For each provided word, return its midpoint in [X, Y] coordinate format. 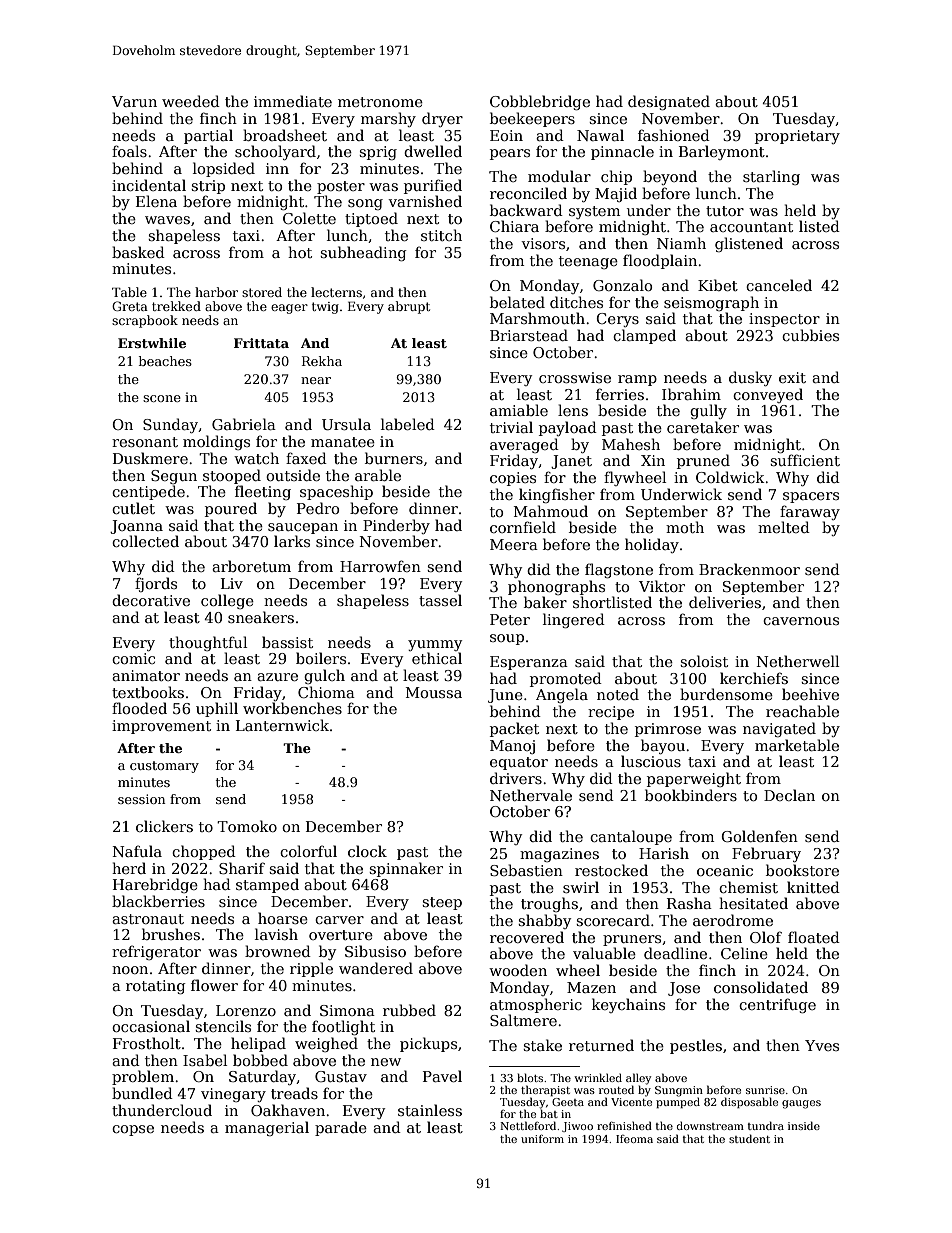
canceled [779, 285]
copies [513, 479]
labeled [408, 424]
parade [341, 1128]
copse [133, 1130]
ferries [620, 394]
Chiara [514, 226]
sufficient [805, 460]
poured [231, 509]
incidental [149, 185]
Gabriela [244, 424]
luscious [651, 761]
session [141, 799]
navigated [779, 729]
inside [804, 1125]
